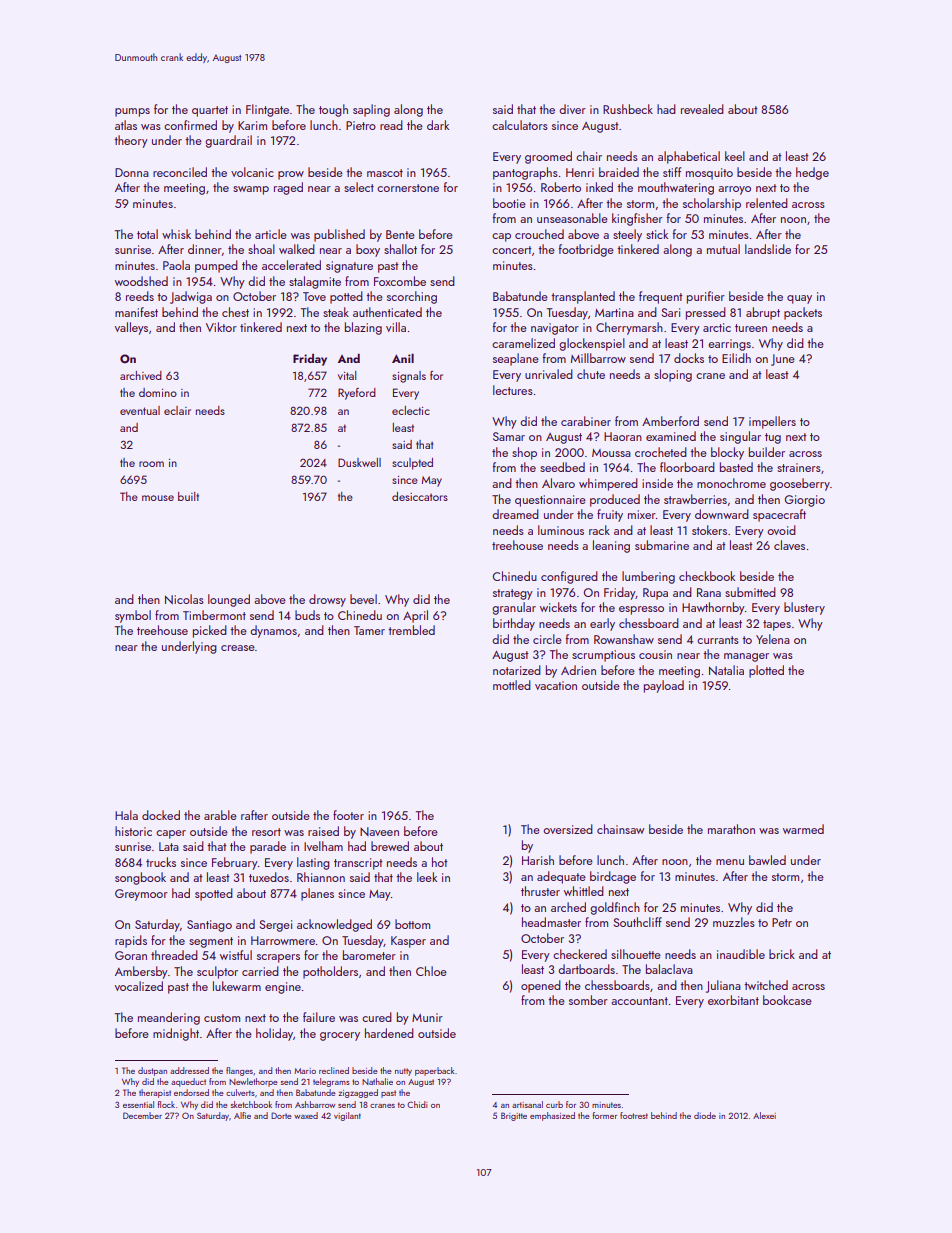 The width and height of the screenshot is (952, 1233). Describe the element at coordinates (411, 630) in the screenshot. I see `trembled` at that location.
